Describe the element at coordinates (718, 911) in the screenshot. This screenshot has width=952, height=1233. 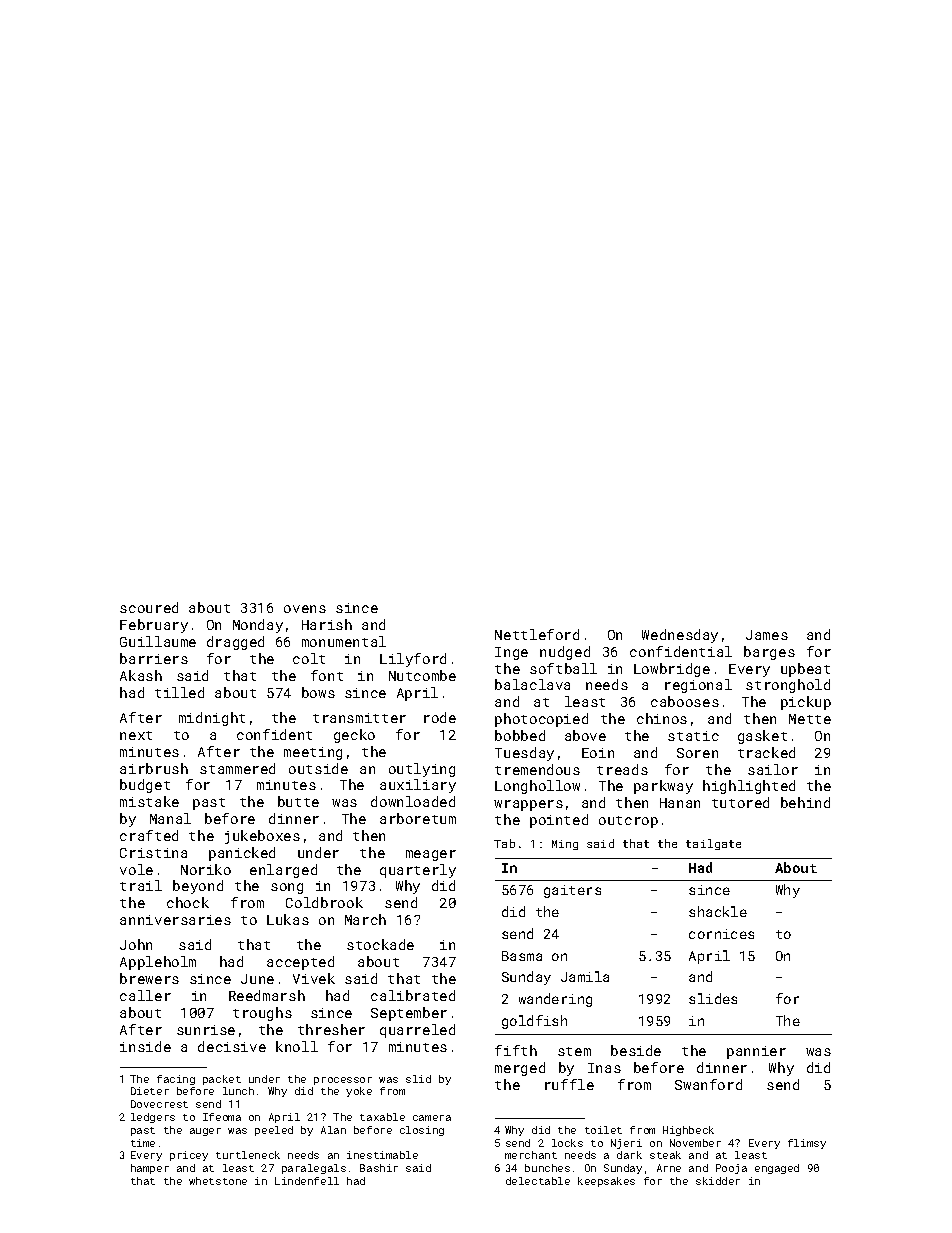
I see `shackle` at that location.
